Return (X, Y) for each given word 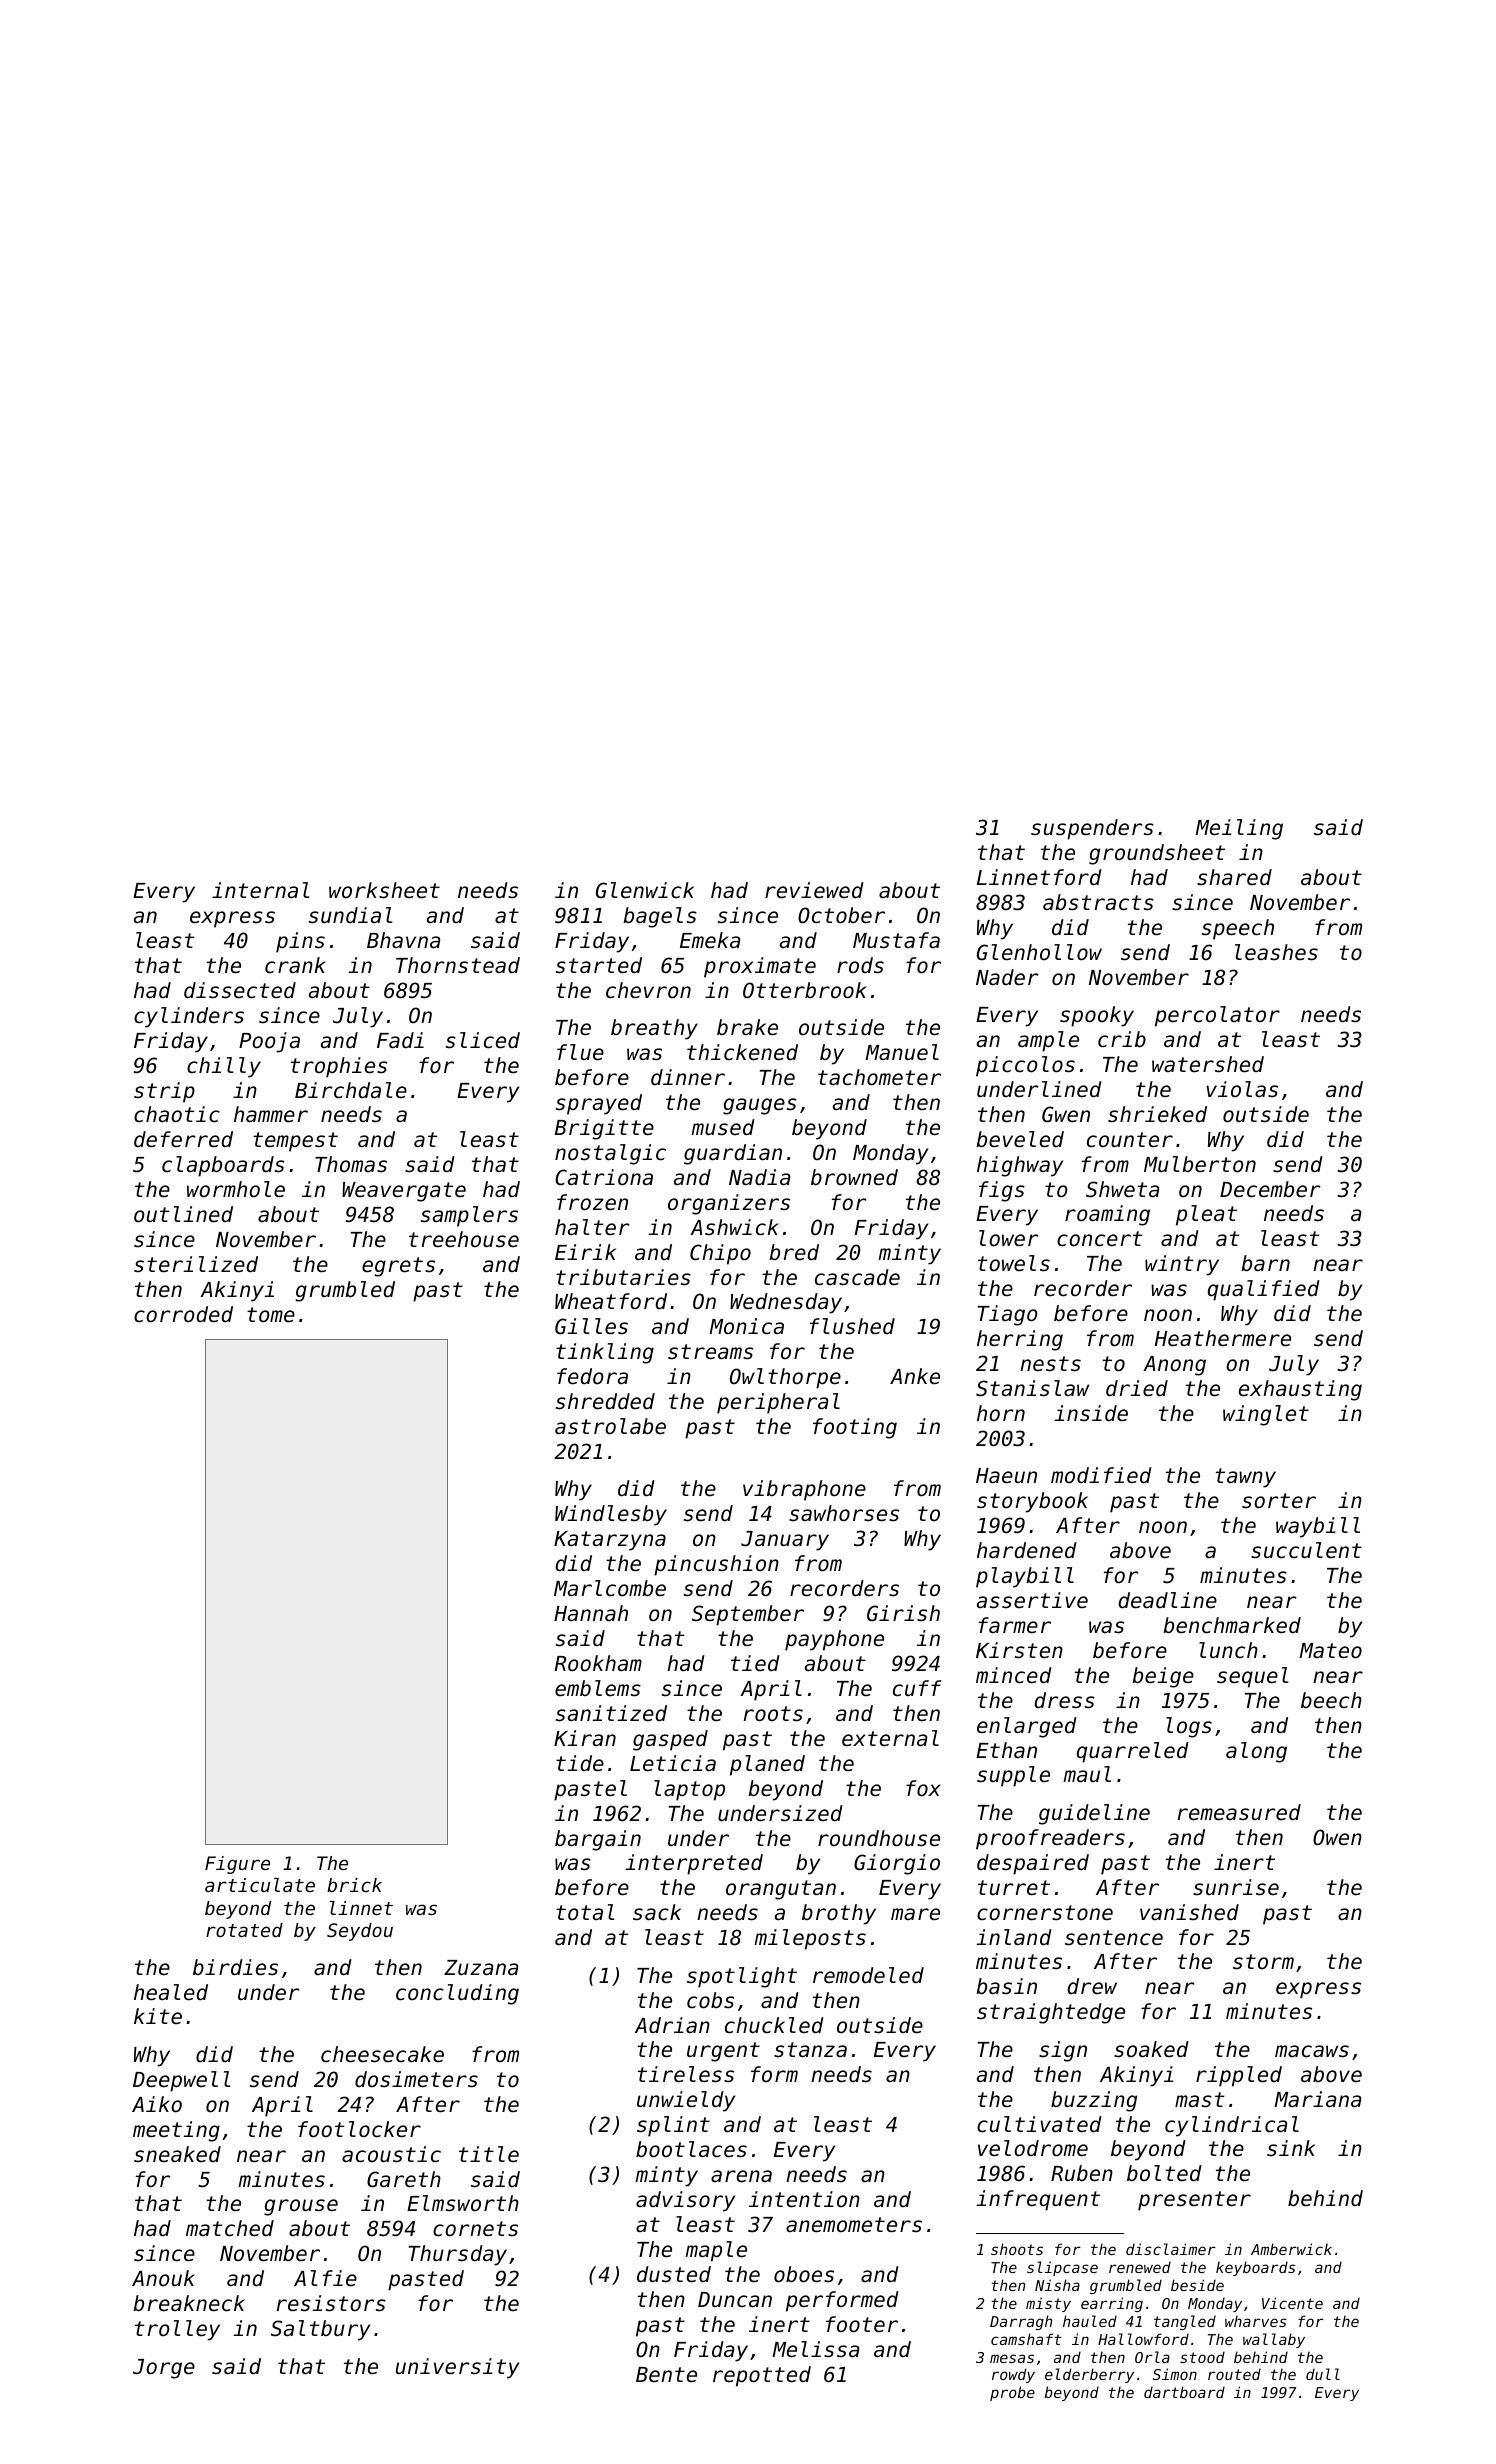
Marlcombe (610, 1588)
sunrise (1236, 1887)
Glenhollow (1039, 952)
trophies (339, 1067)
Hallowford (1143, 2339)
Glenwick (645, 890)
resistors (331, 2303)
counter (1130, 1140)
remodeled (868, 1975)
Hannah (591, 1613)
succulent (1306, 1550)
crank (295, 965)
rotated (244, 1930)
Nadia (759, 1177)
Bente (666, 2375)
